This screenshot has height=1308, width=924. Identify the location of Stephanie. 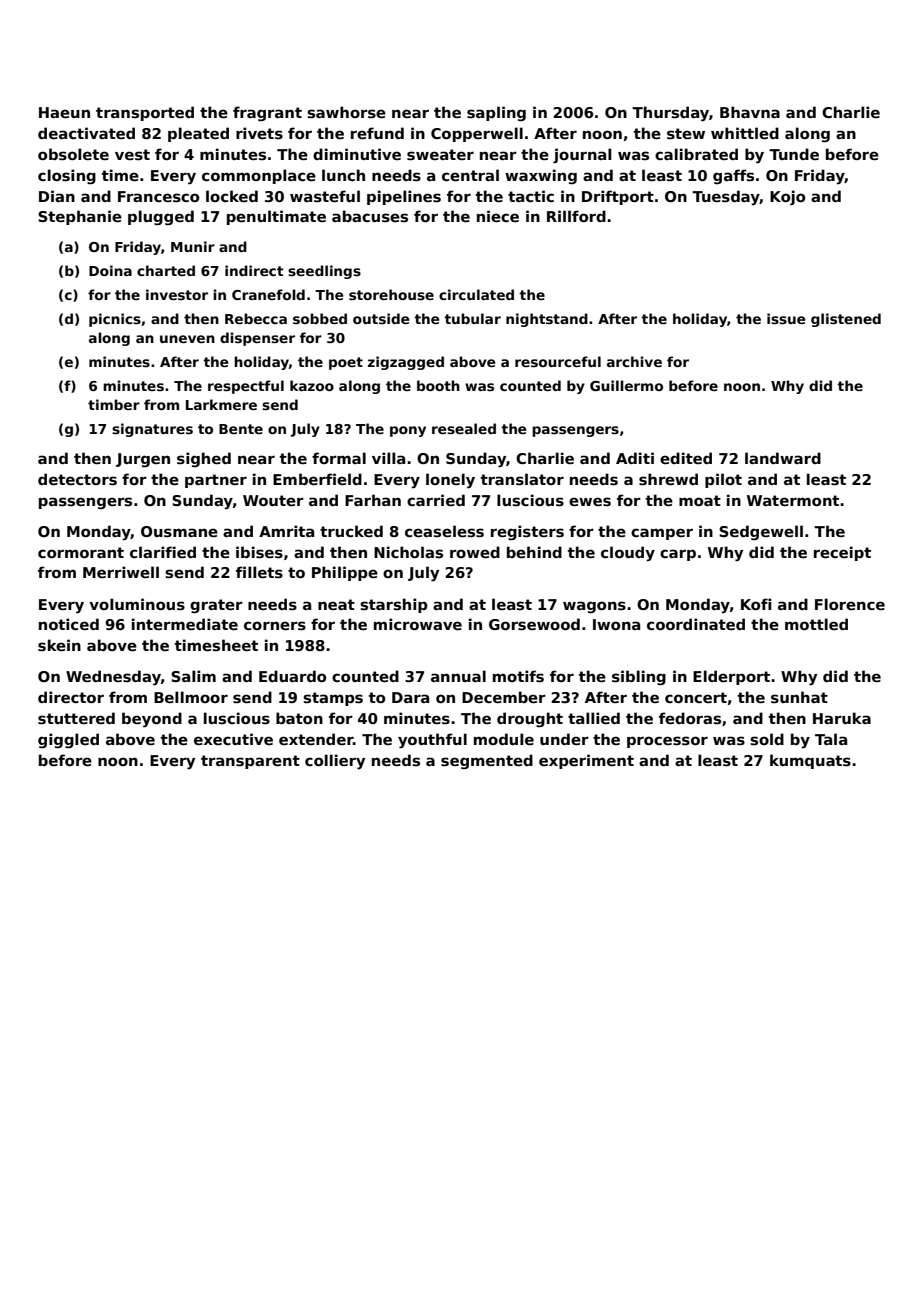
(80, 217).
